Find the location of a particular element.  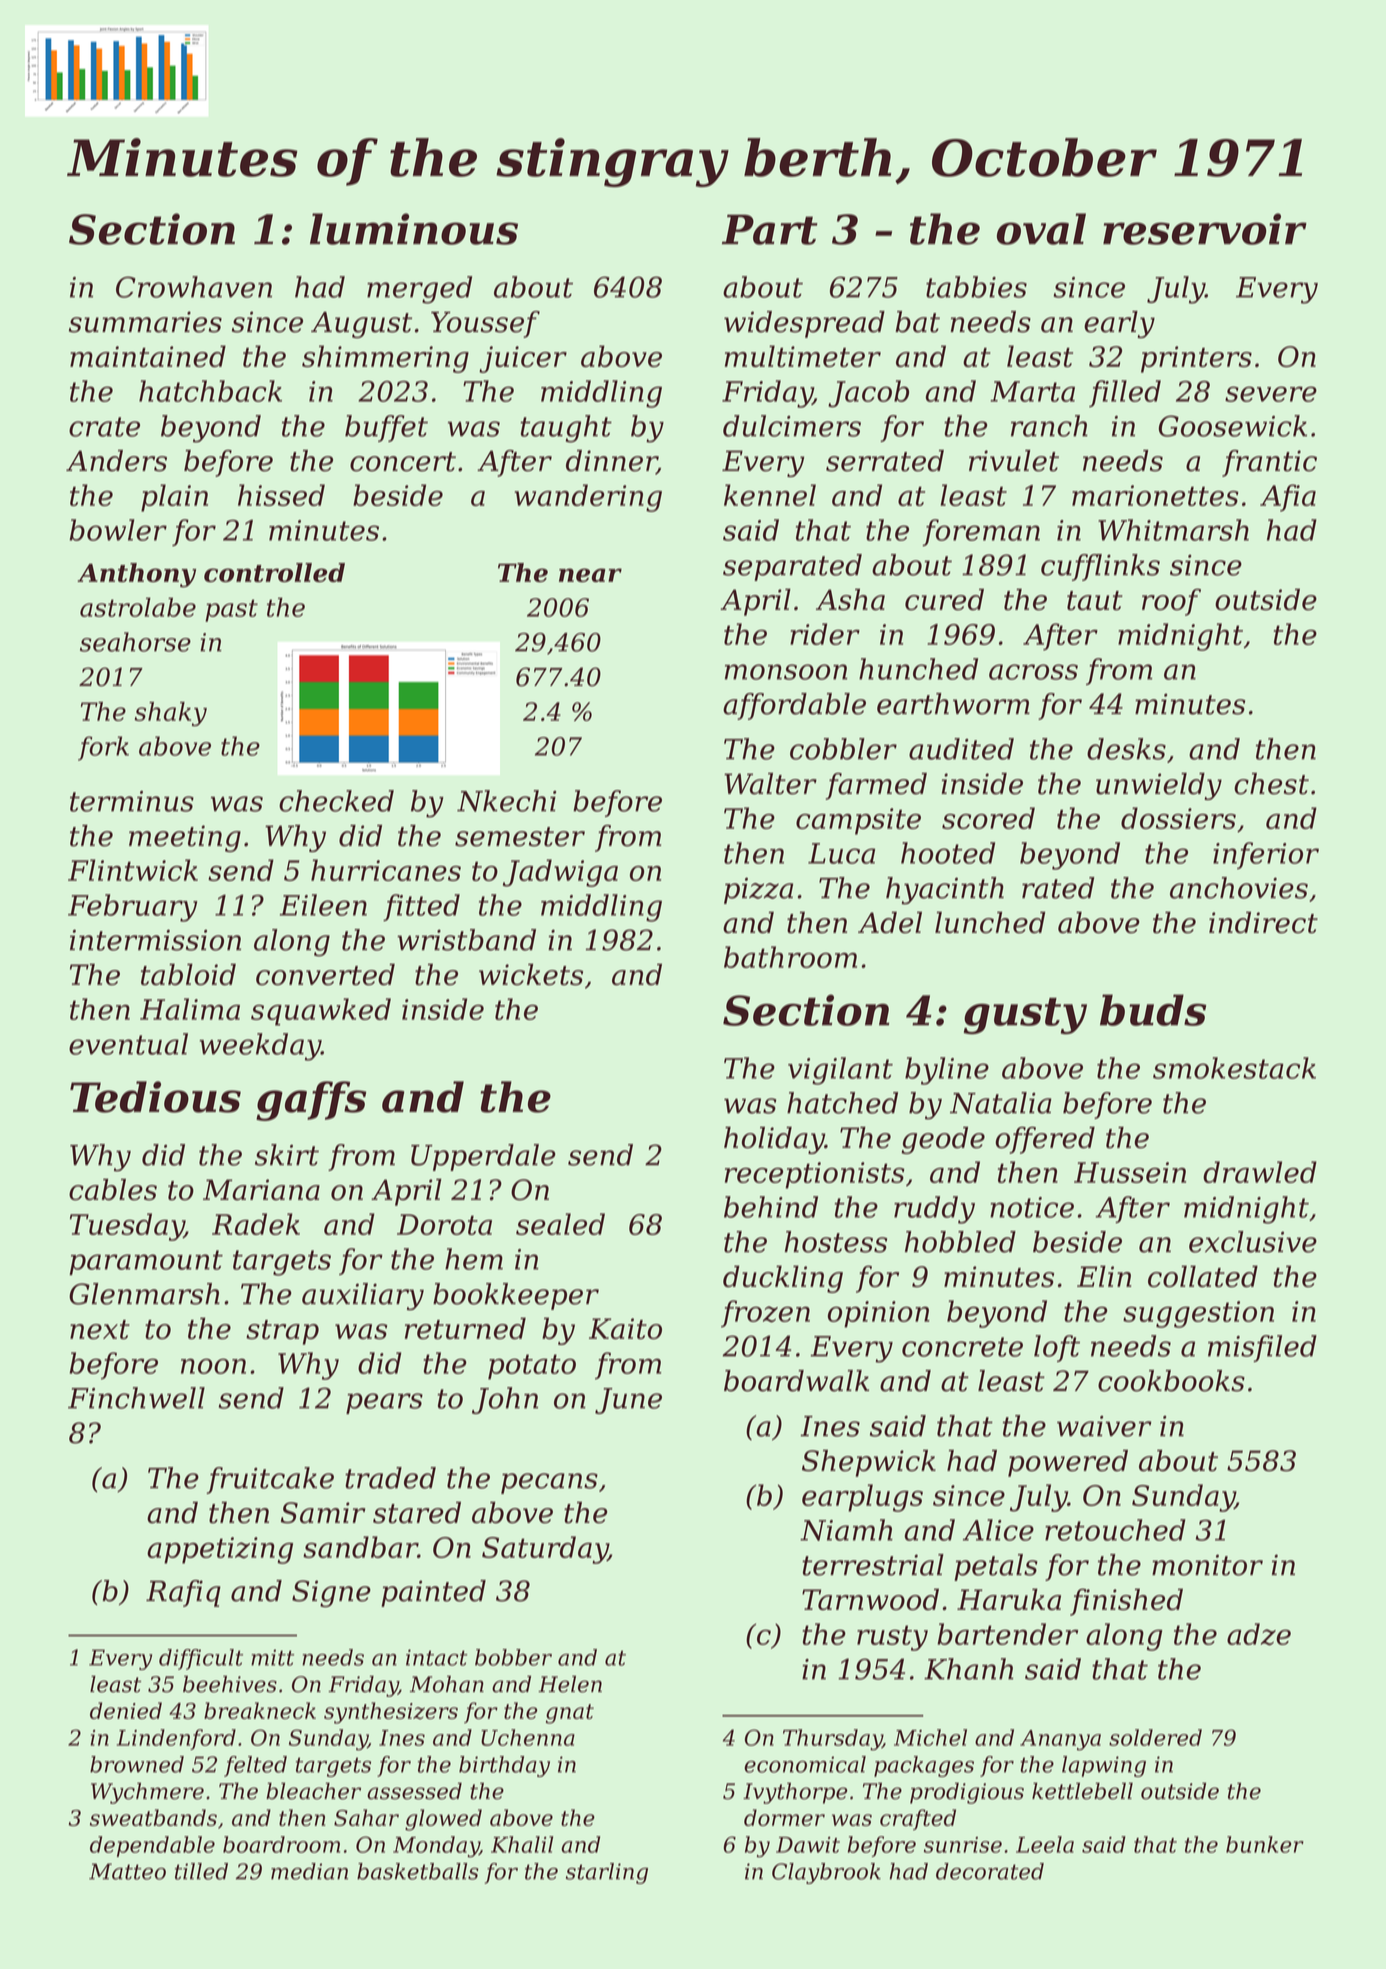

Part is located at coordinates (770, 229).
